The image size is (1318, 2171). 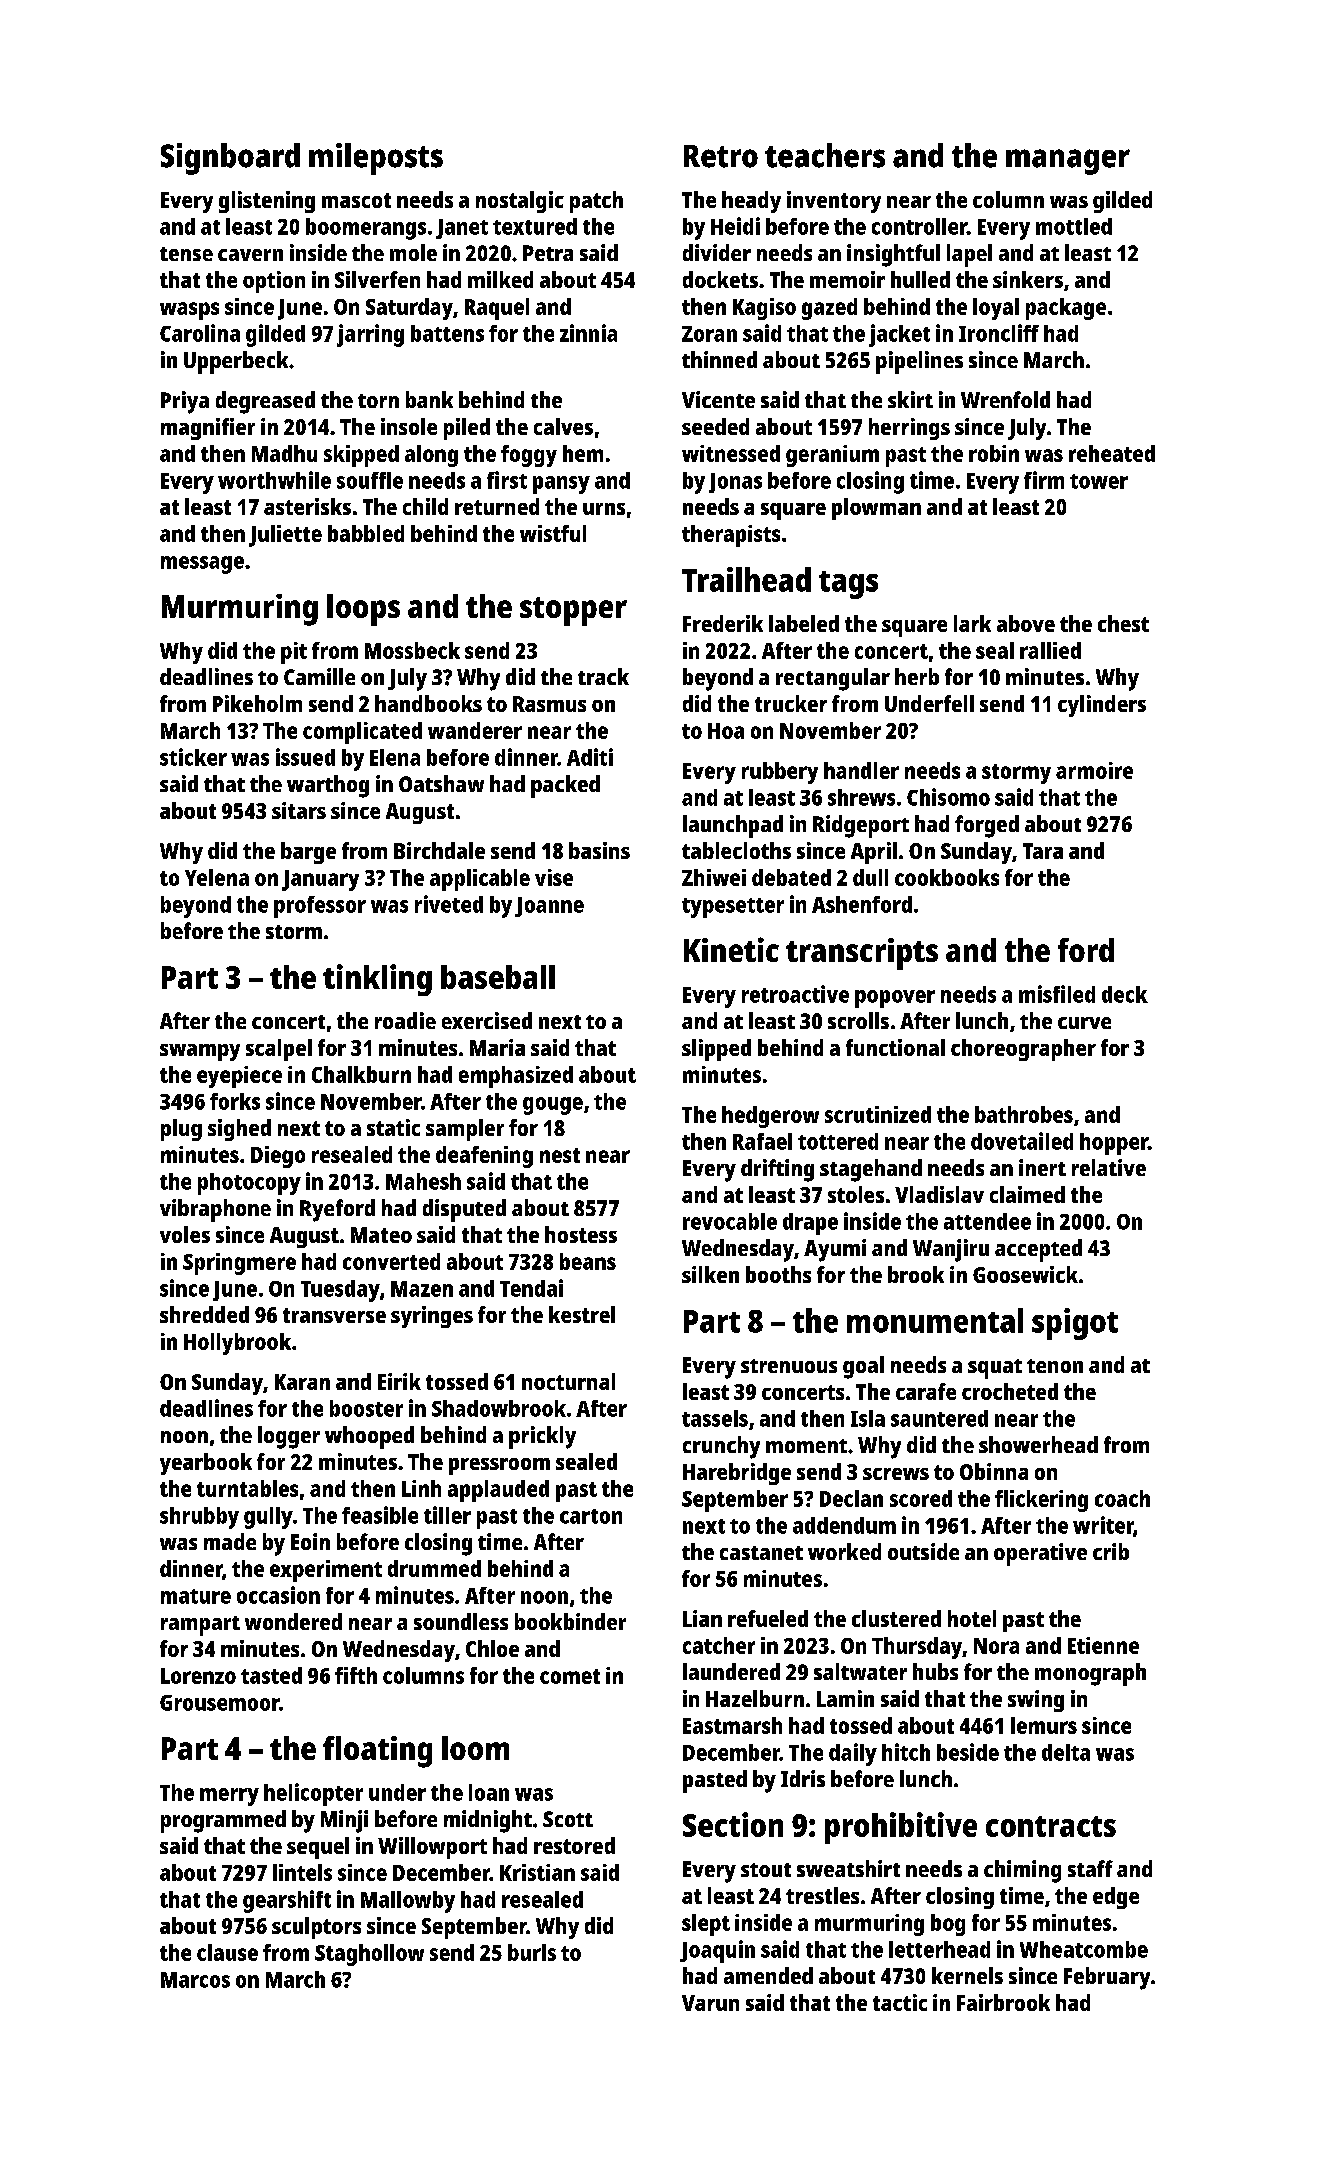 What do you see at coordinates (761, 1553) in the document?
I see `castanet` at bounding box center [761, 1553].
